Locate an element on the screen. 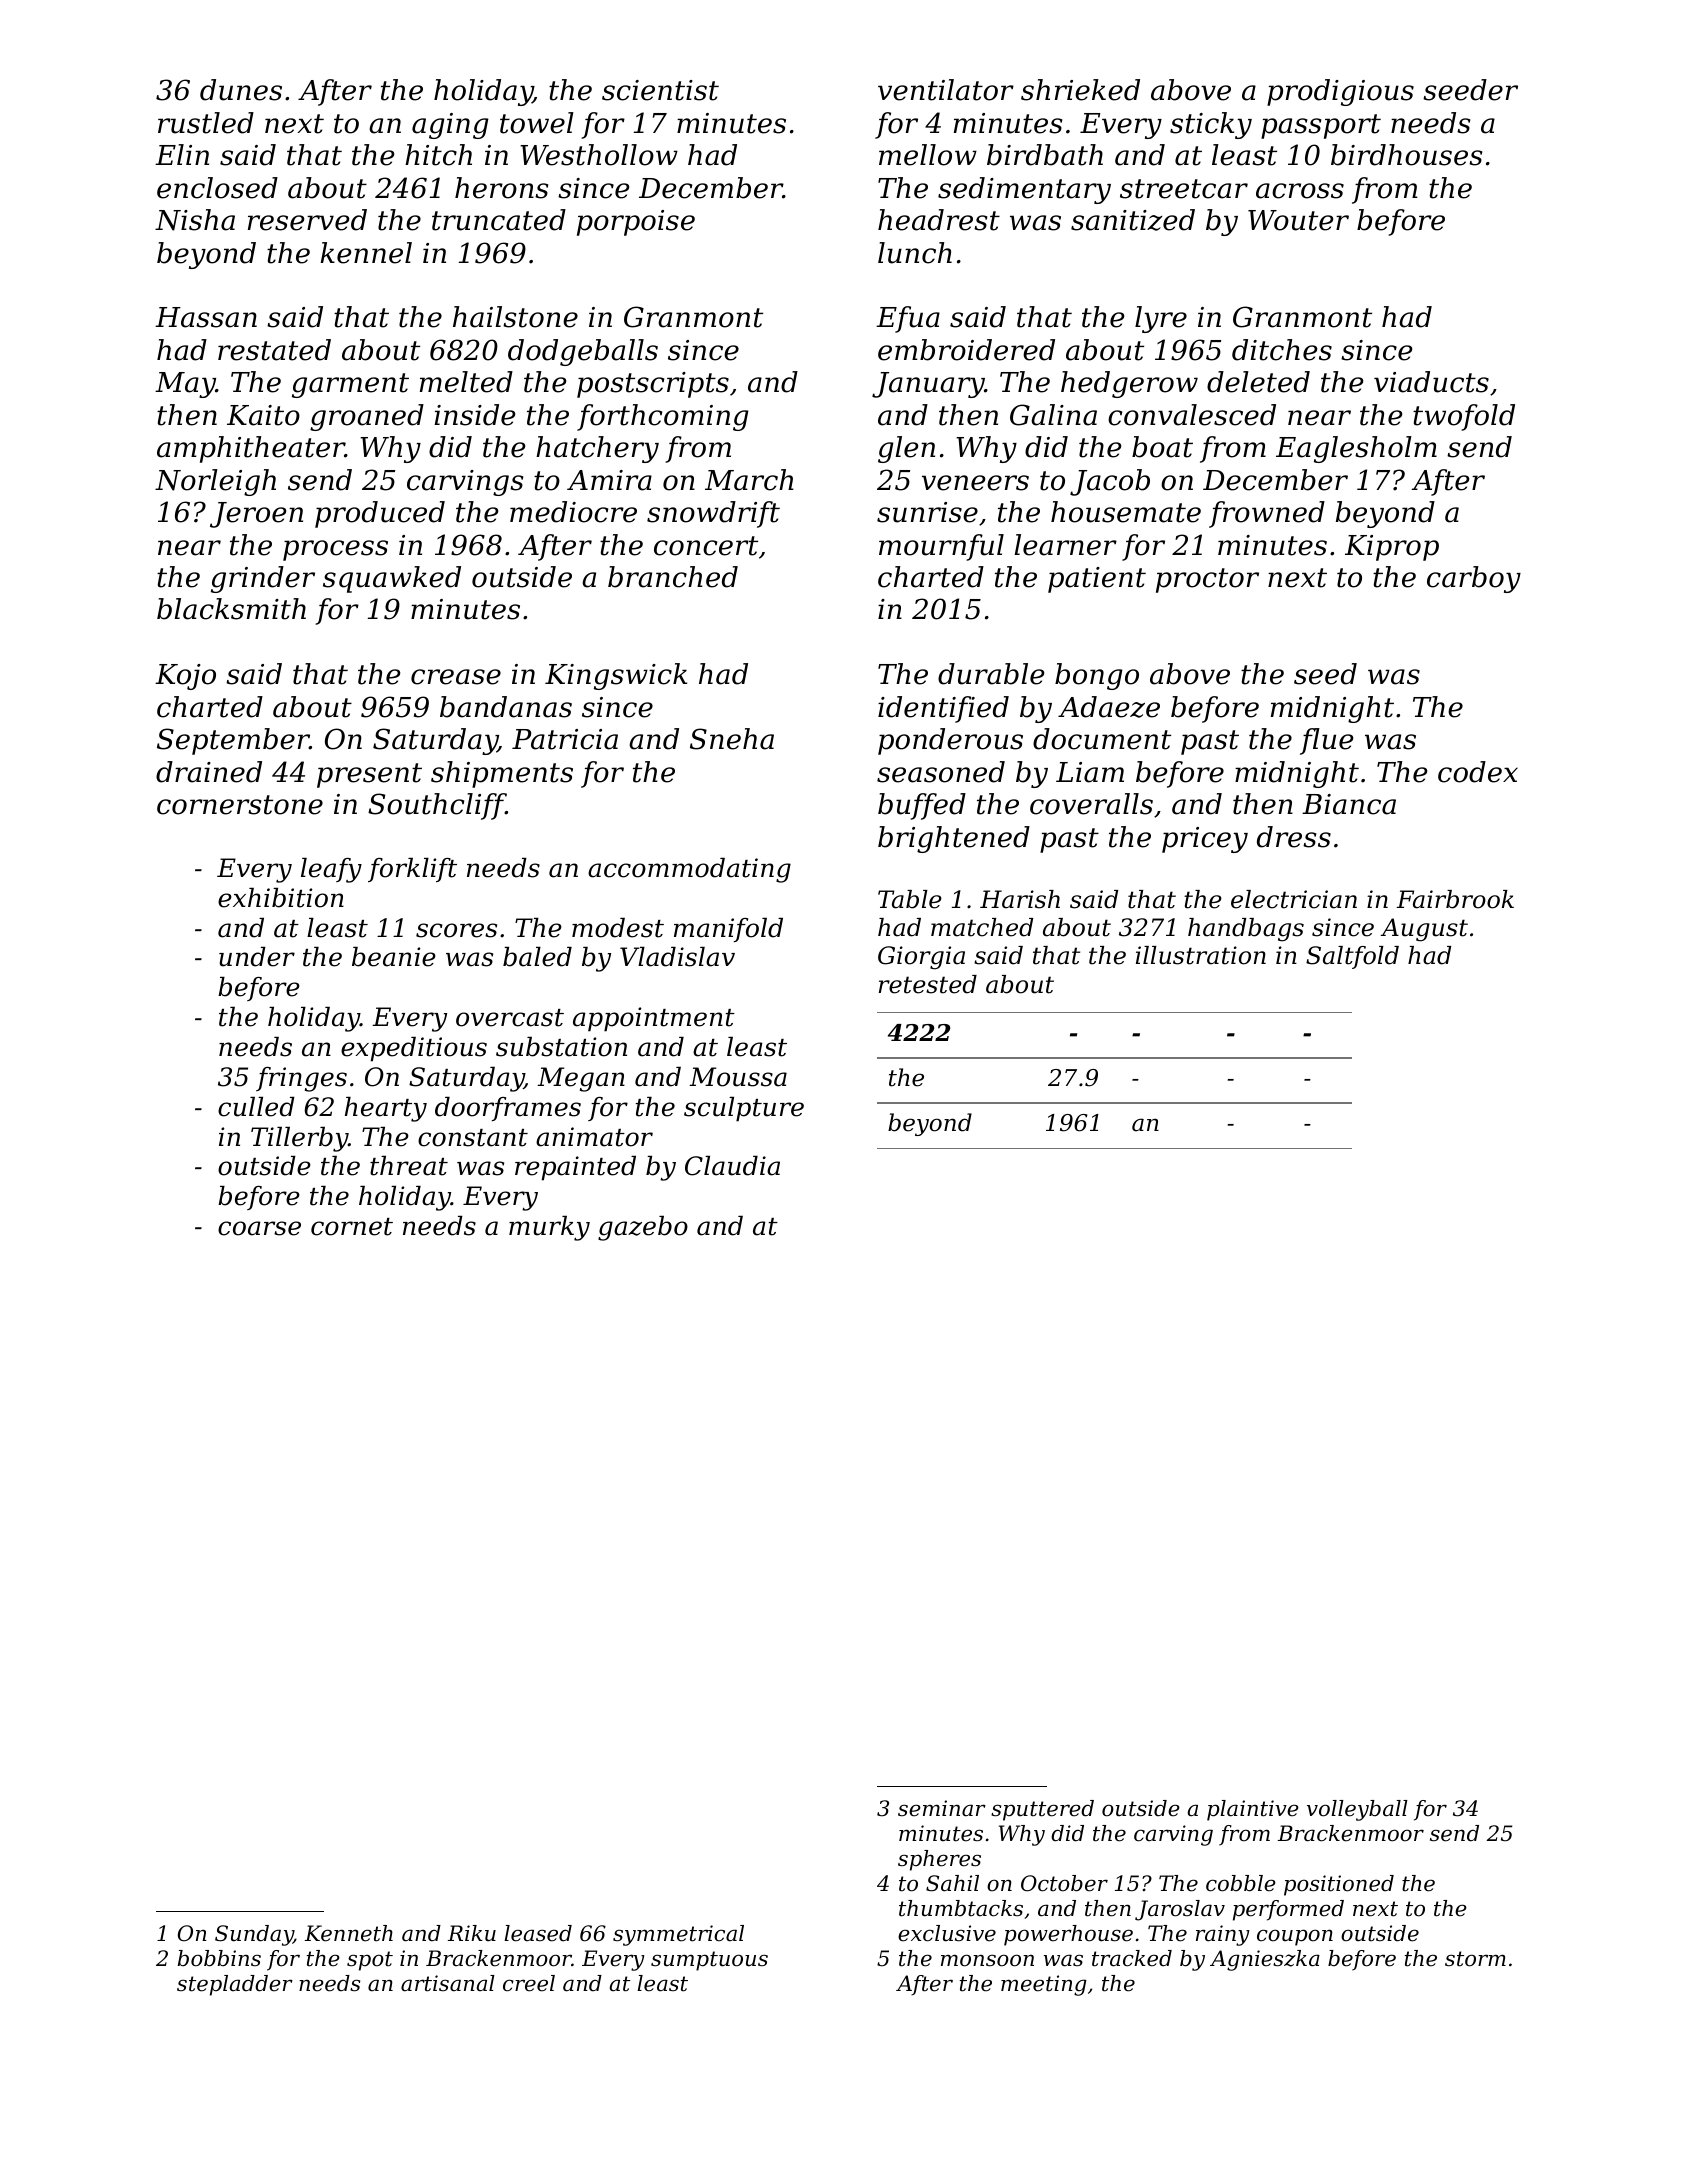 The width and height of the screenshot is (1683, 2178). Agnieszka is located at coordinates (1265, 1960).
